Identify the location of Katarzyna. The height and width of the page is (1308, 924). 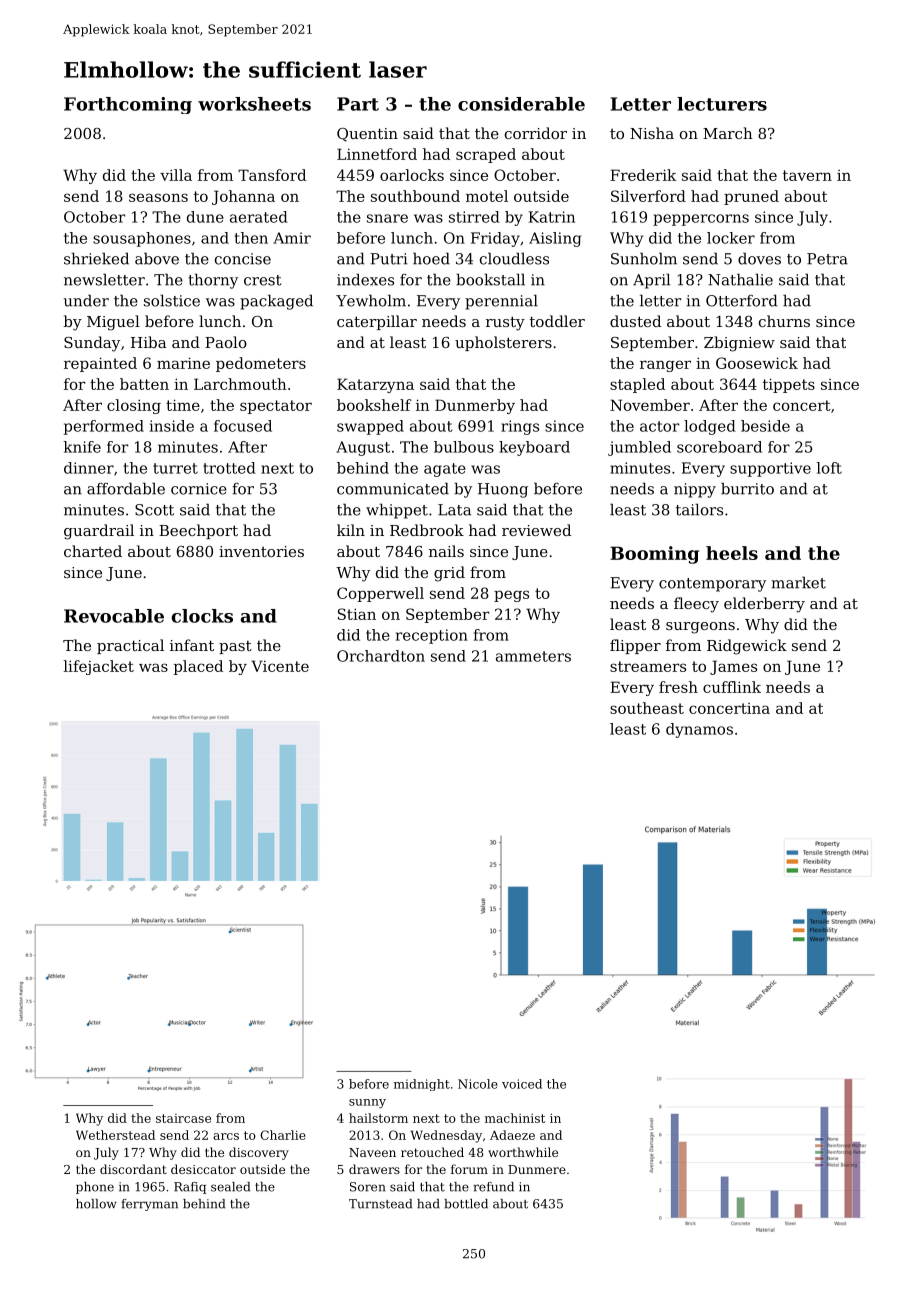
(375, 385).
